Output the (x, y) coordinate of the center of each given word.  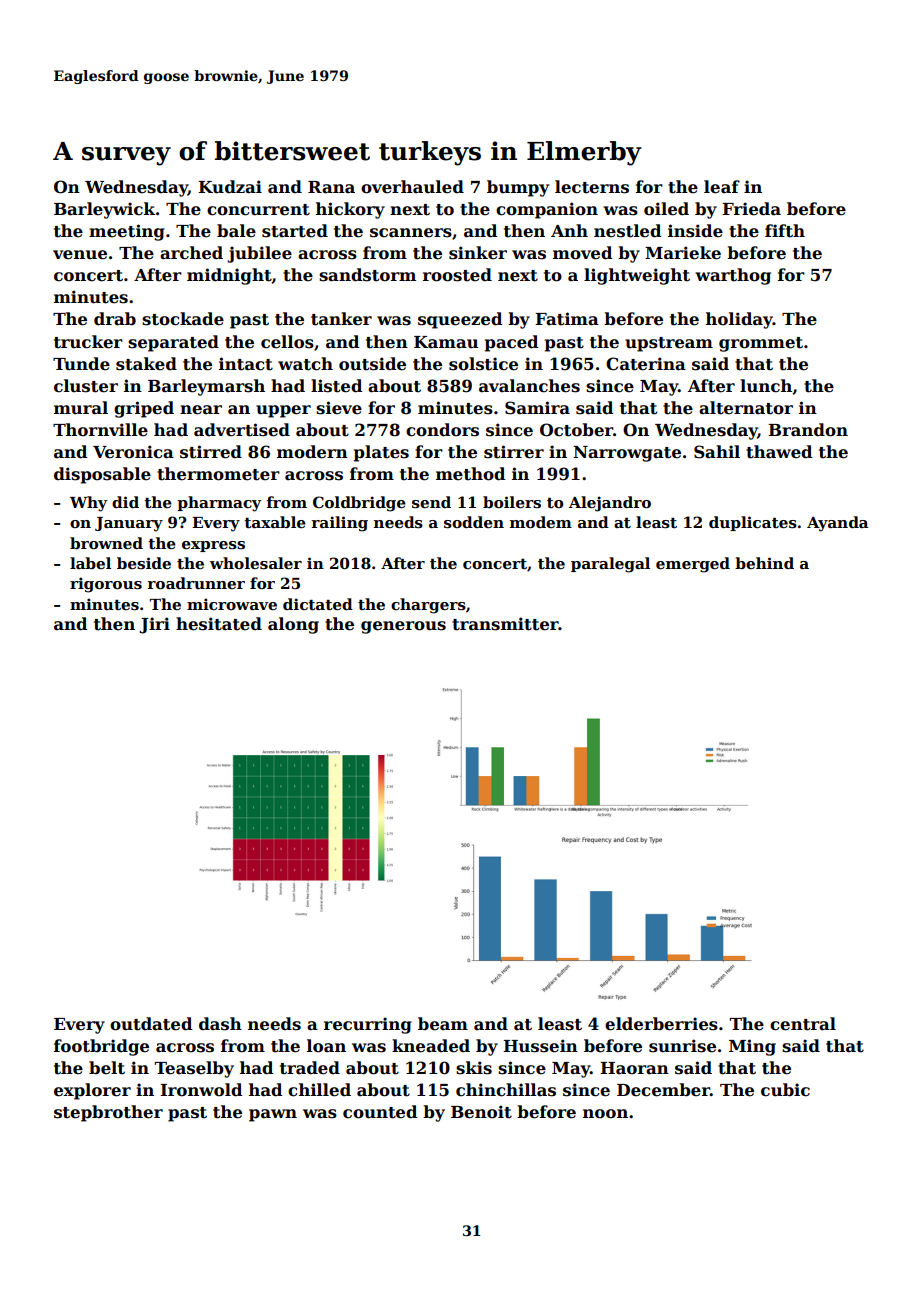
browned (106, 543)
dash (220, 1024)
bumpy (518, 188)
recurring (368, 1025)
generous (403, 627)
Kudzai (230, 187)
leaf (722, 187)
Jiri (154, 625)
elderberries (661, 1024)
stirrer (514, 452)
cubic (785, 1090)
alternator (746, 408)
